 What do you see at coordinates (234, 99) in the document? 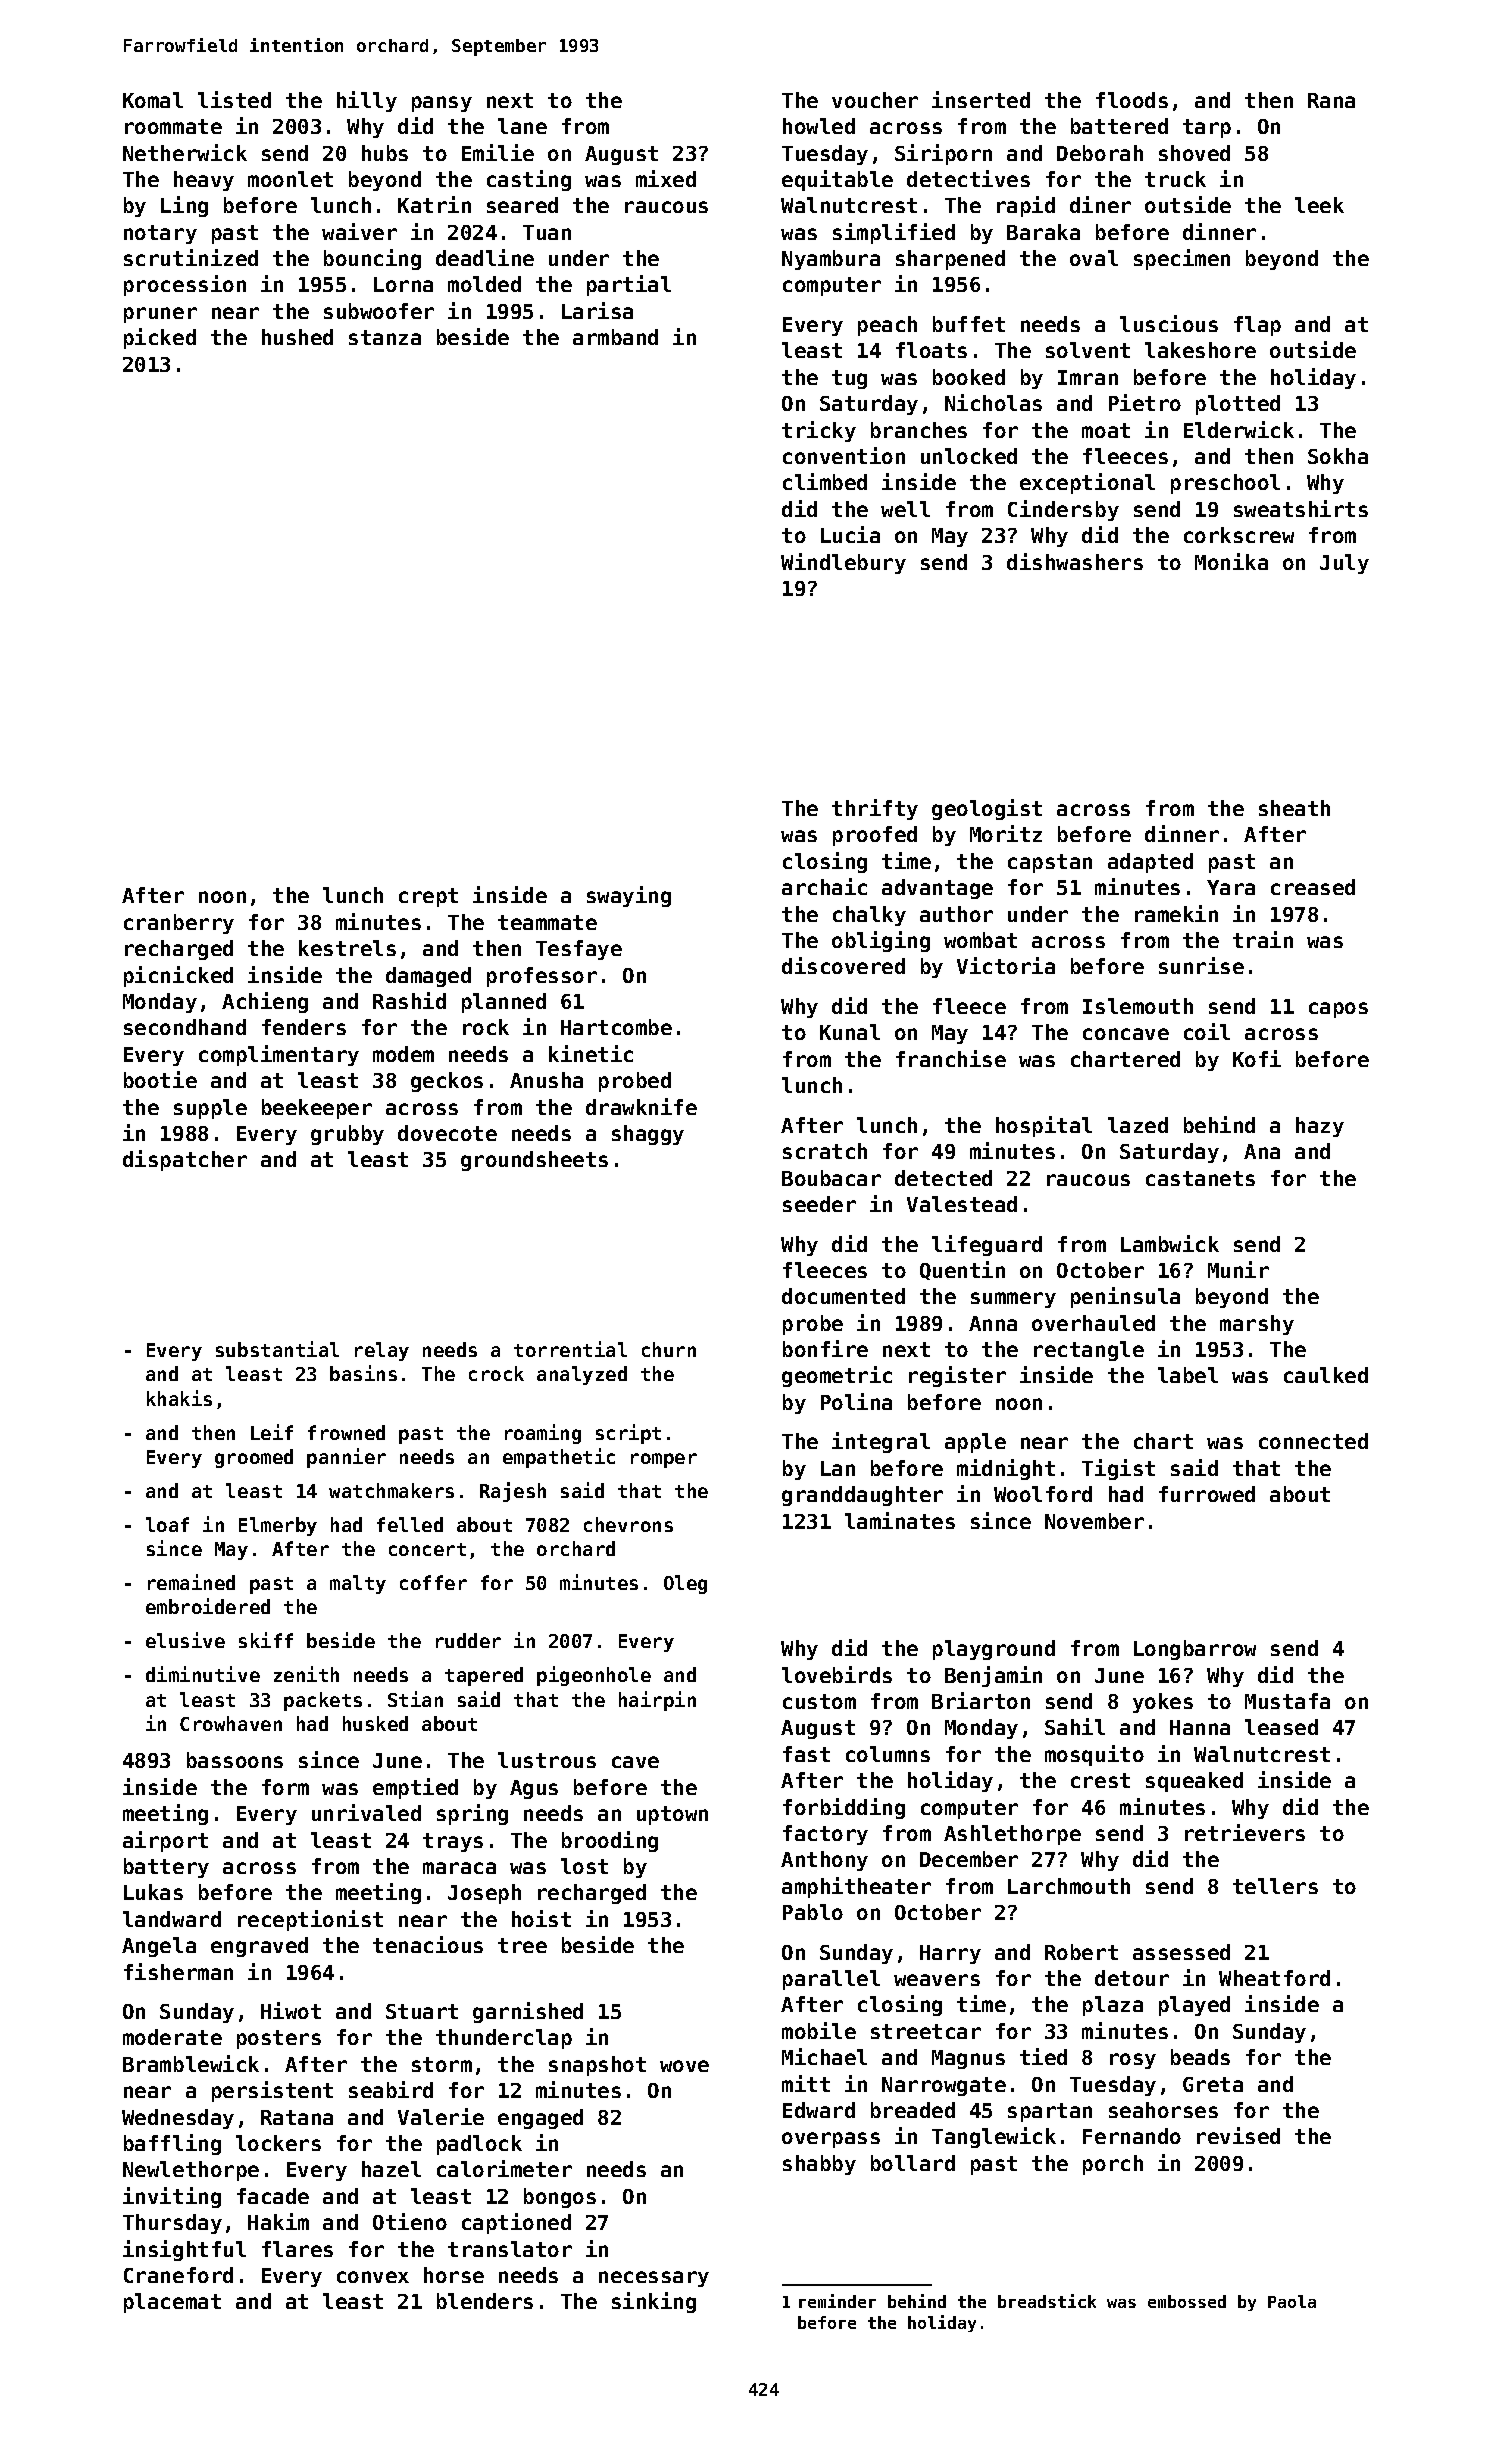
I see `listed` at bounding box center [234, 99].
